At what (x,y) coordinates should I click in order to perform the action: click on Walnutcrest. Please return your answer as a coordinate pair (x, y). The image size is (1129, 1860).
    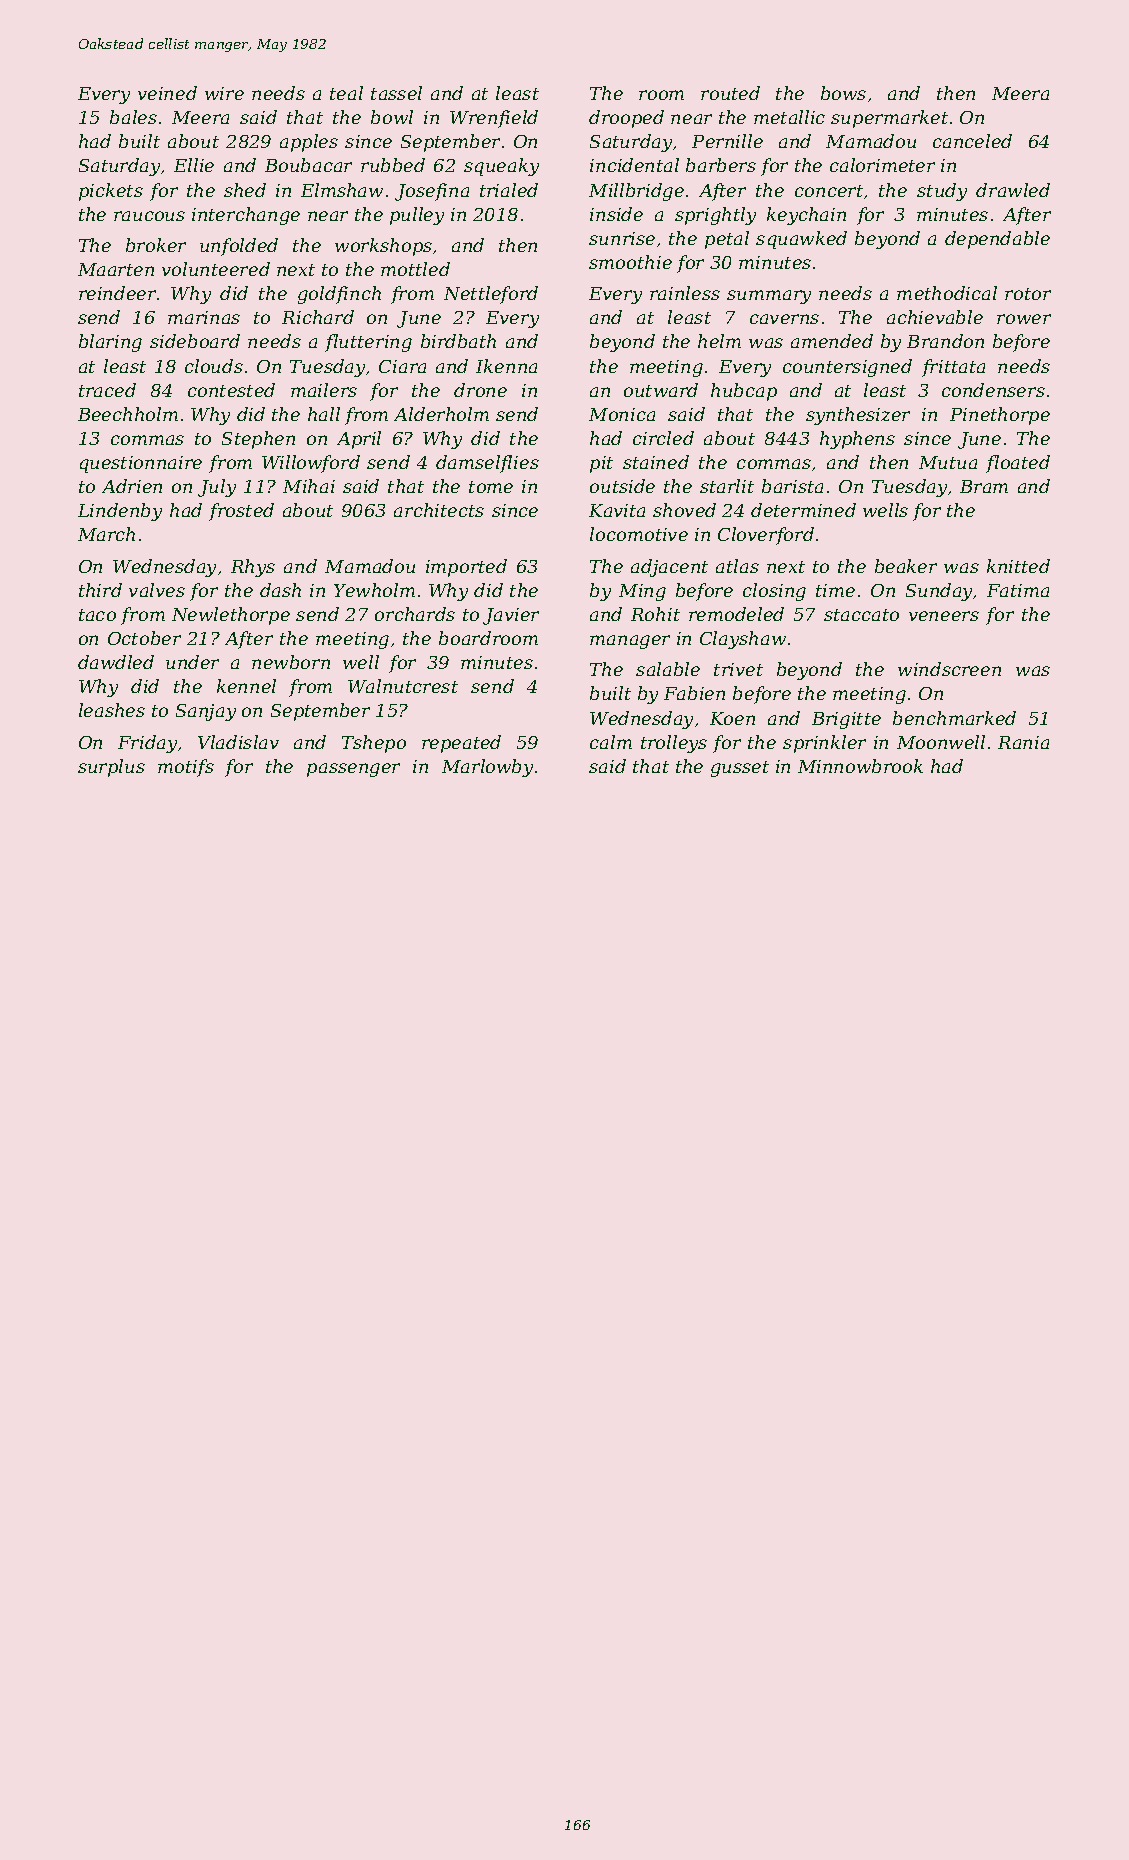
    Looking at the image, I should click on (403, 686).
